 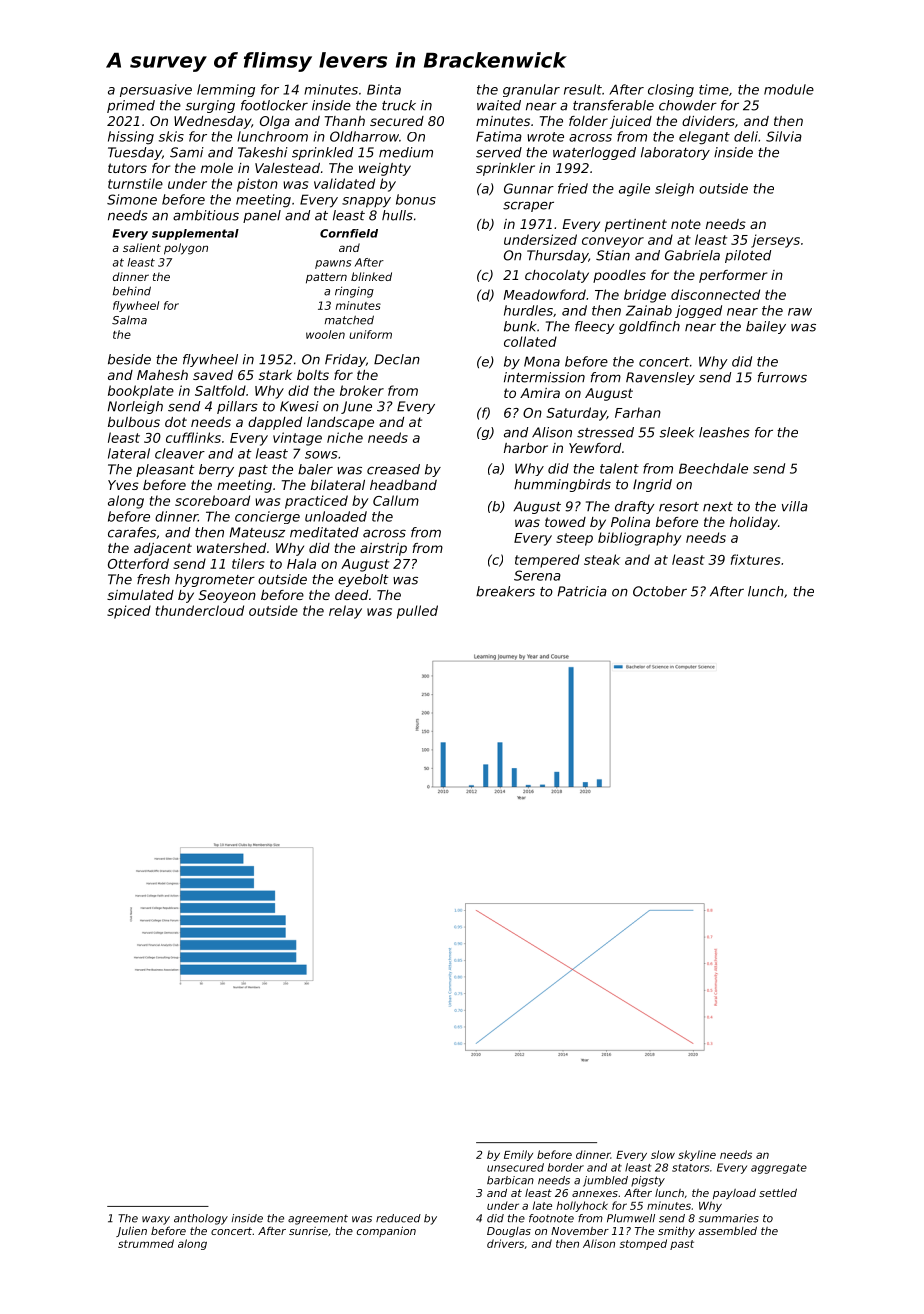 What do you see at coordinates (416, 199) in the screenshot?
I see `bonus` at bounding box center [416, 199].
